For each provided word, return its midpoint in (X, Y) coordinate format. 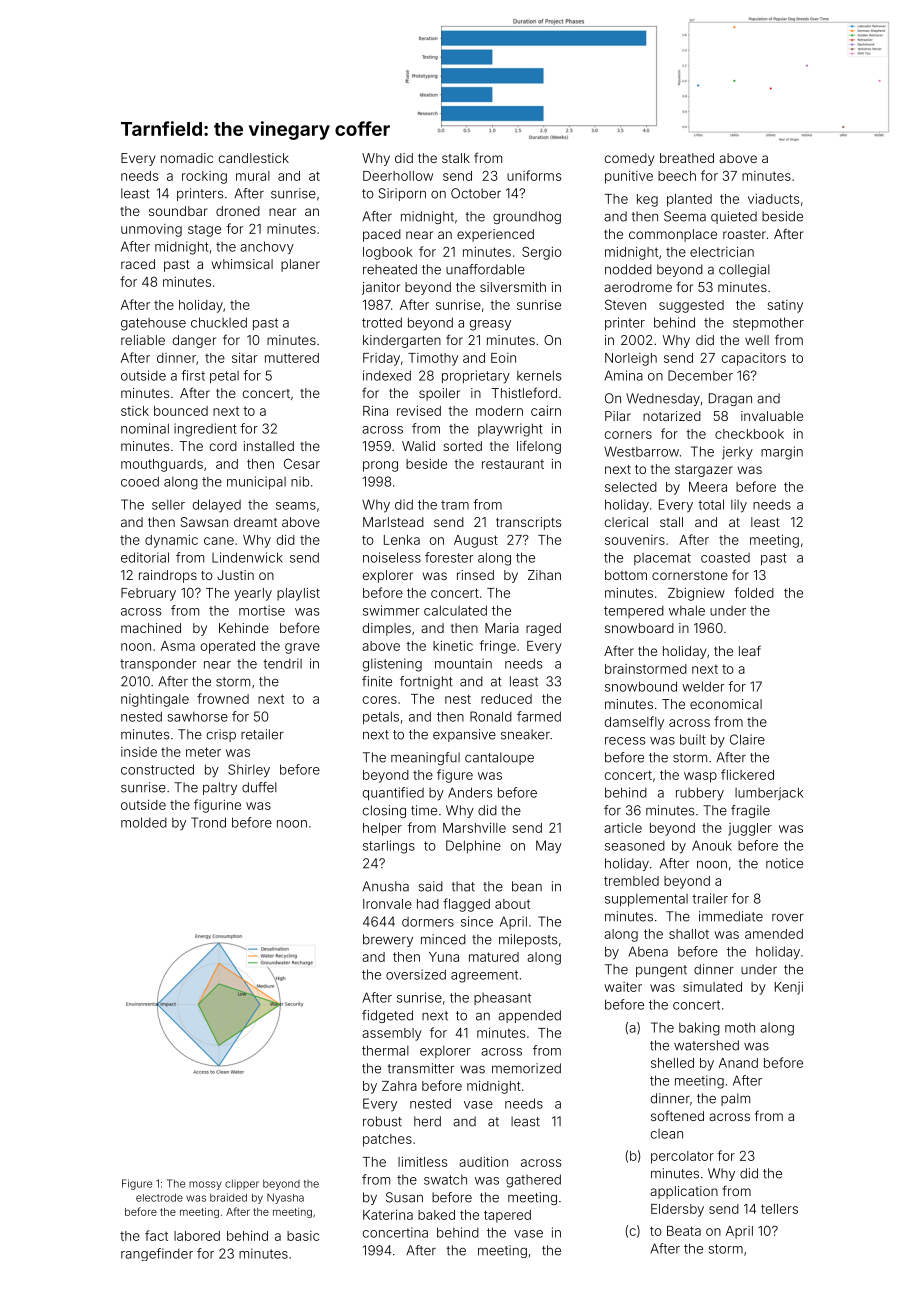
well (757, 340)
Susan (404, 1197)
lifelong (539, 447)
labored (197, 1236)
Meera (708, 487)
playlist (298, 594)
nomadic (187, 158)
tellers (779, 1209)
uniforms (534, 175)
